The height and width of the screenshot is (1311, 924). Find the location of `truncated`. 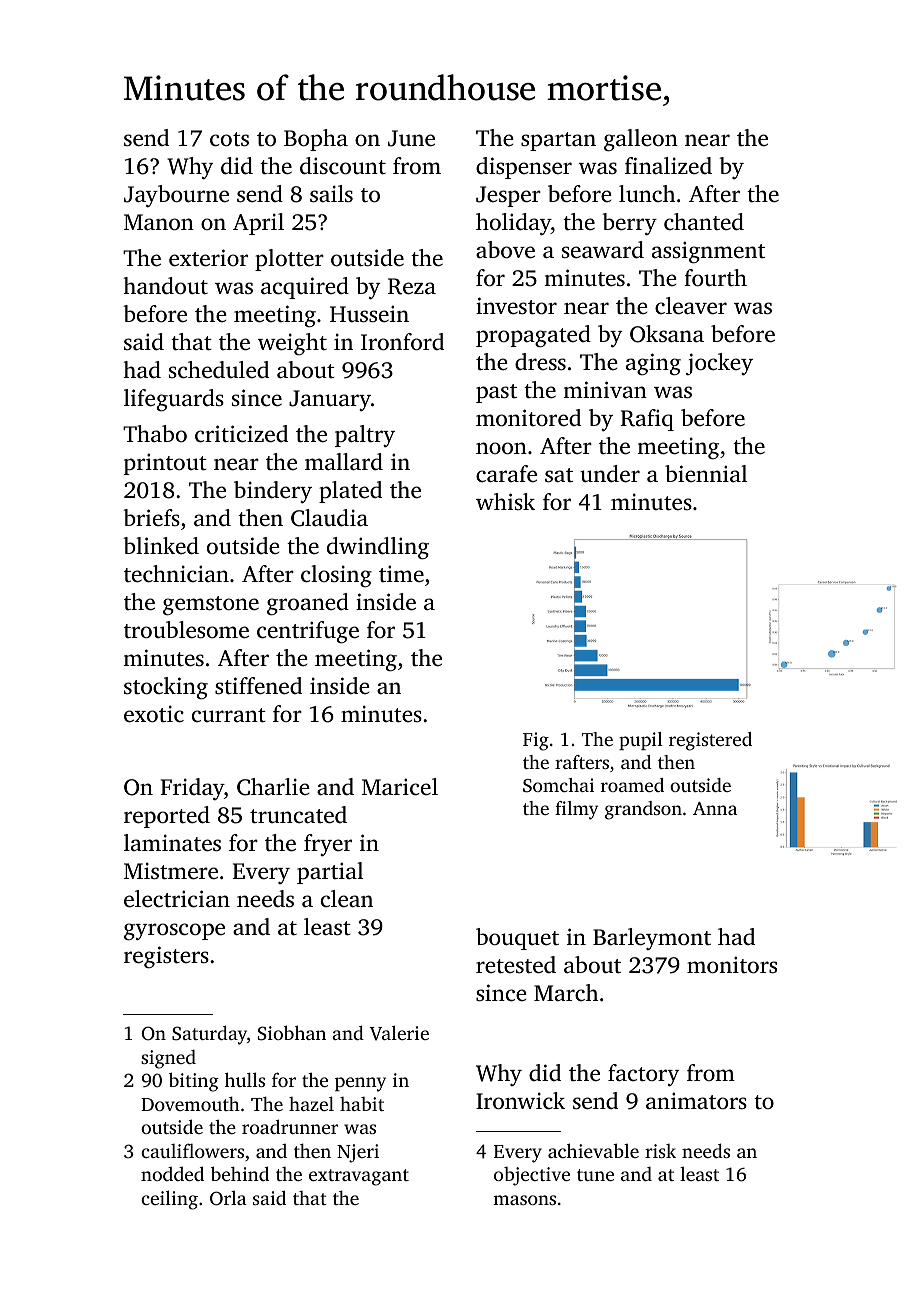

truncated is located at coordinates (298, 815).
